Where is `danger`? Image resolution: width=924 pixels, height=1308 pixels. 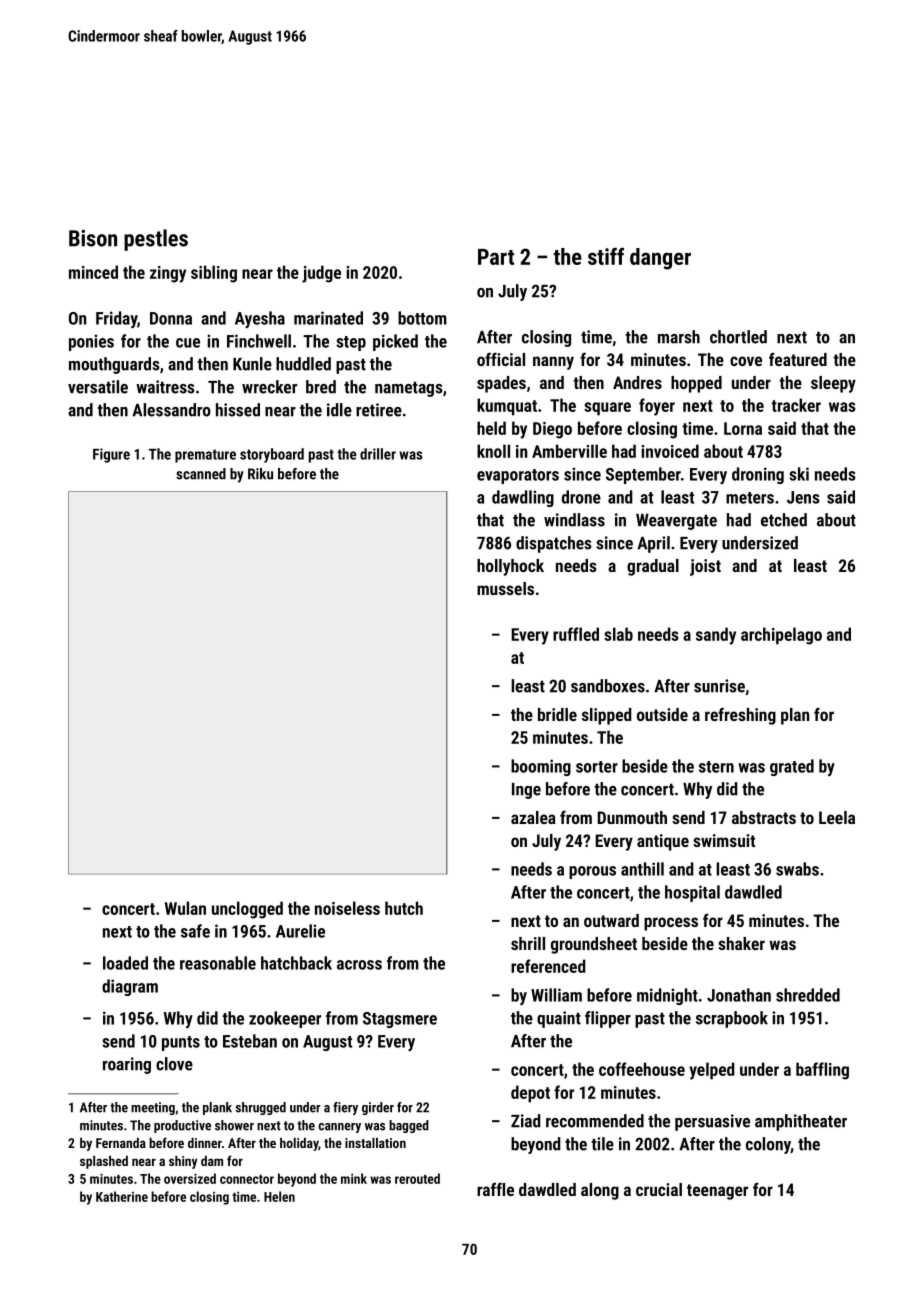
danger is located at coordinates (660, 259).
